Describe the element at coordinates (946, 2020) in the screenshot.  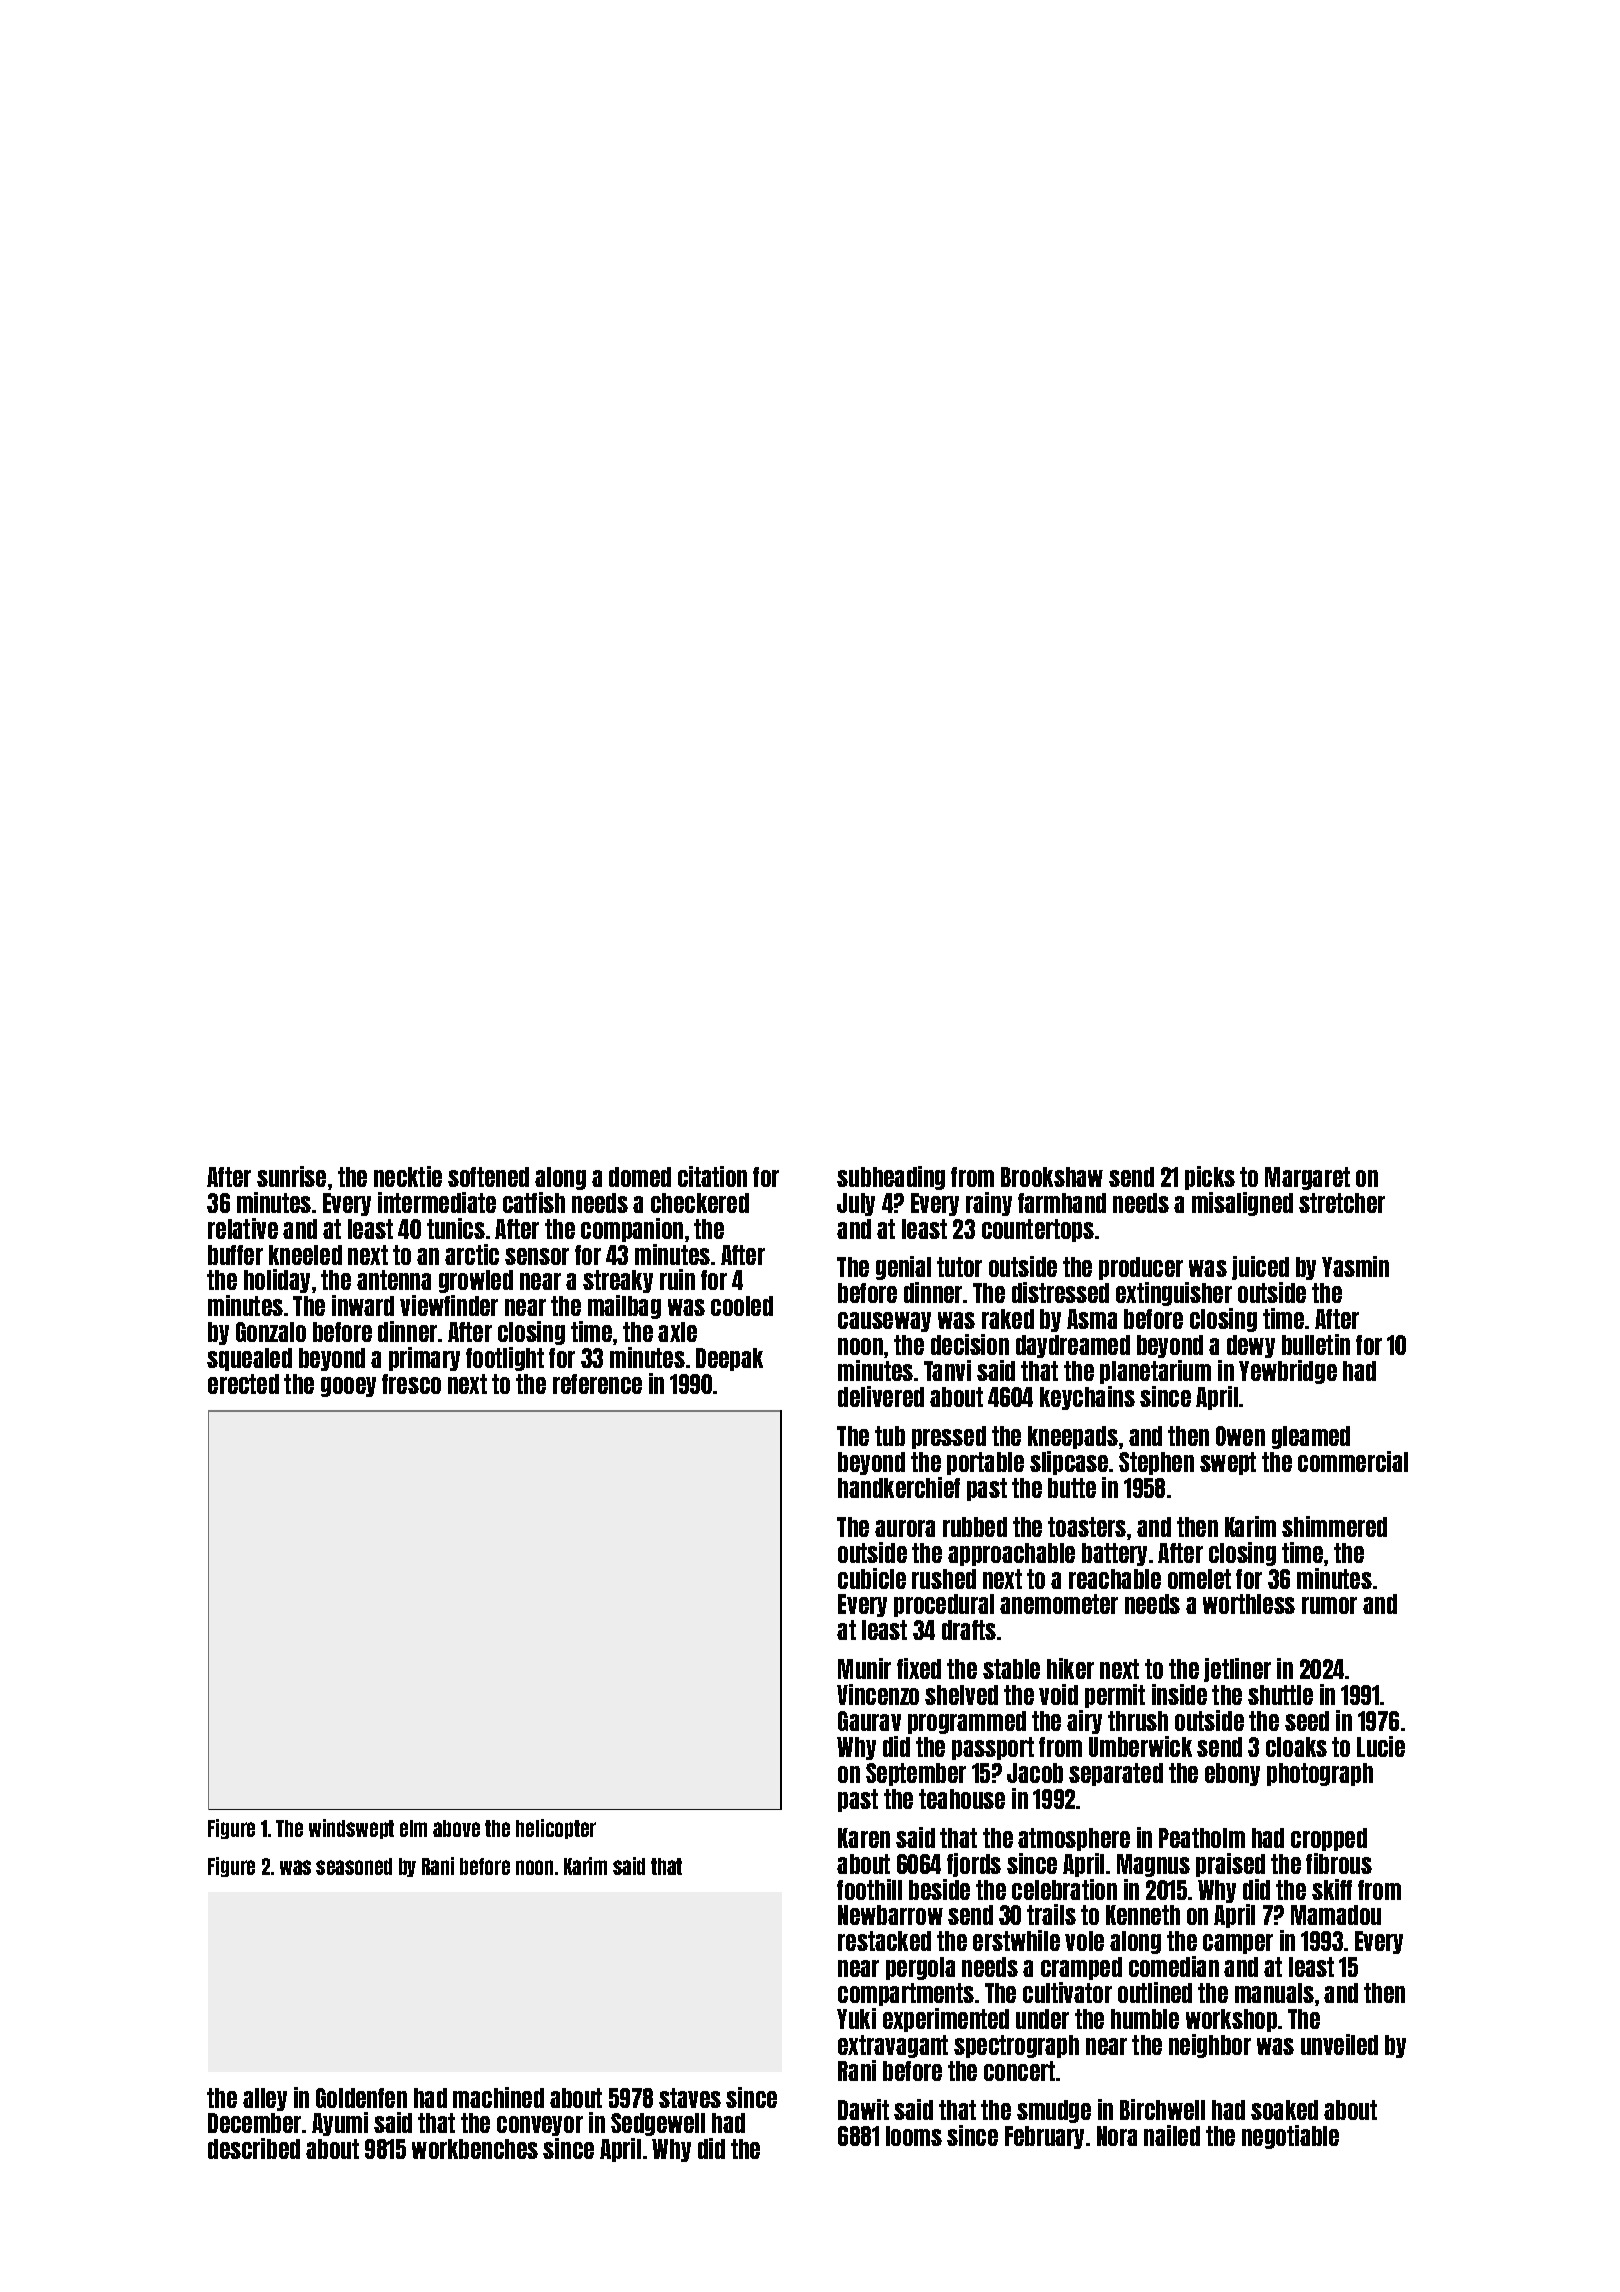
I see `experimented` at that location.
